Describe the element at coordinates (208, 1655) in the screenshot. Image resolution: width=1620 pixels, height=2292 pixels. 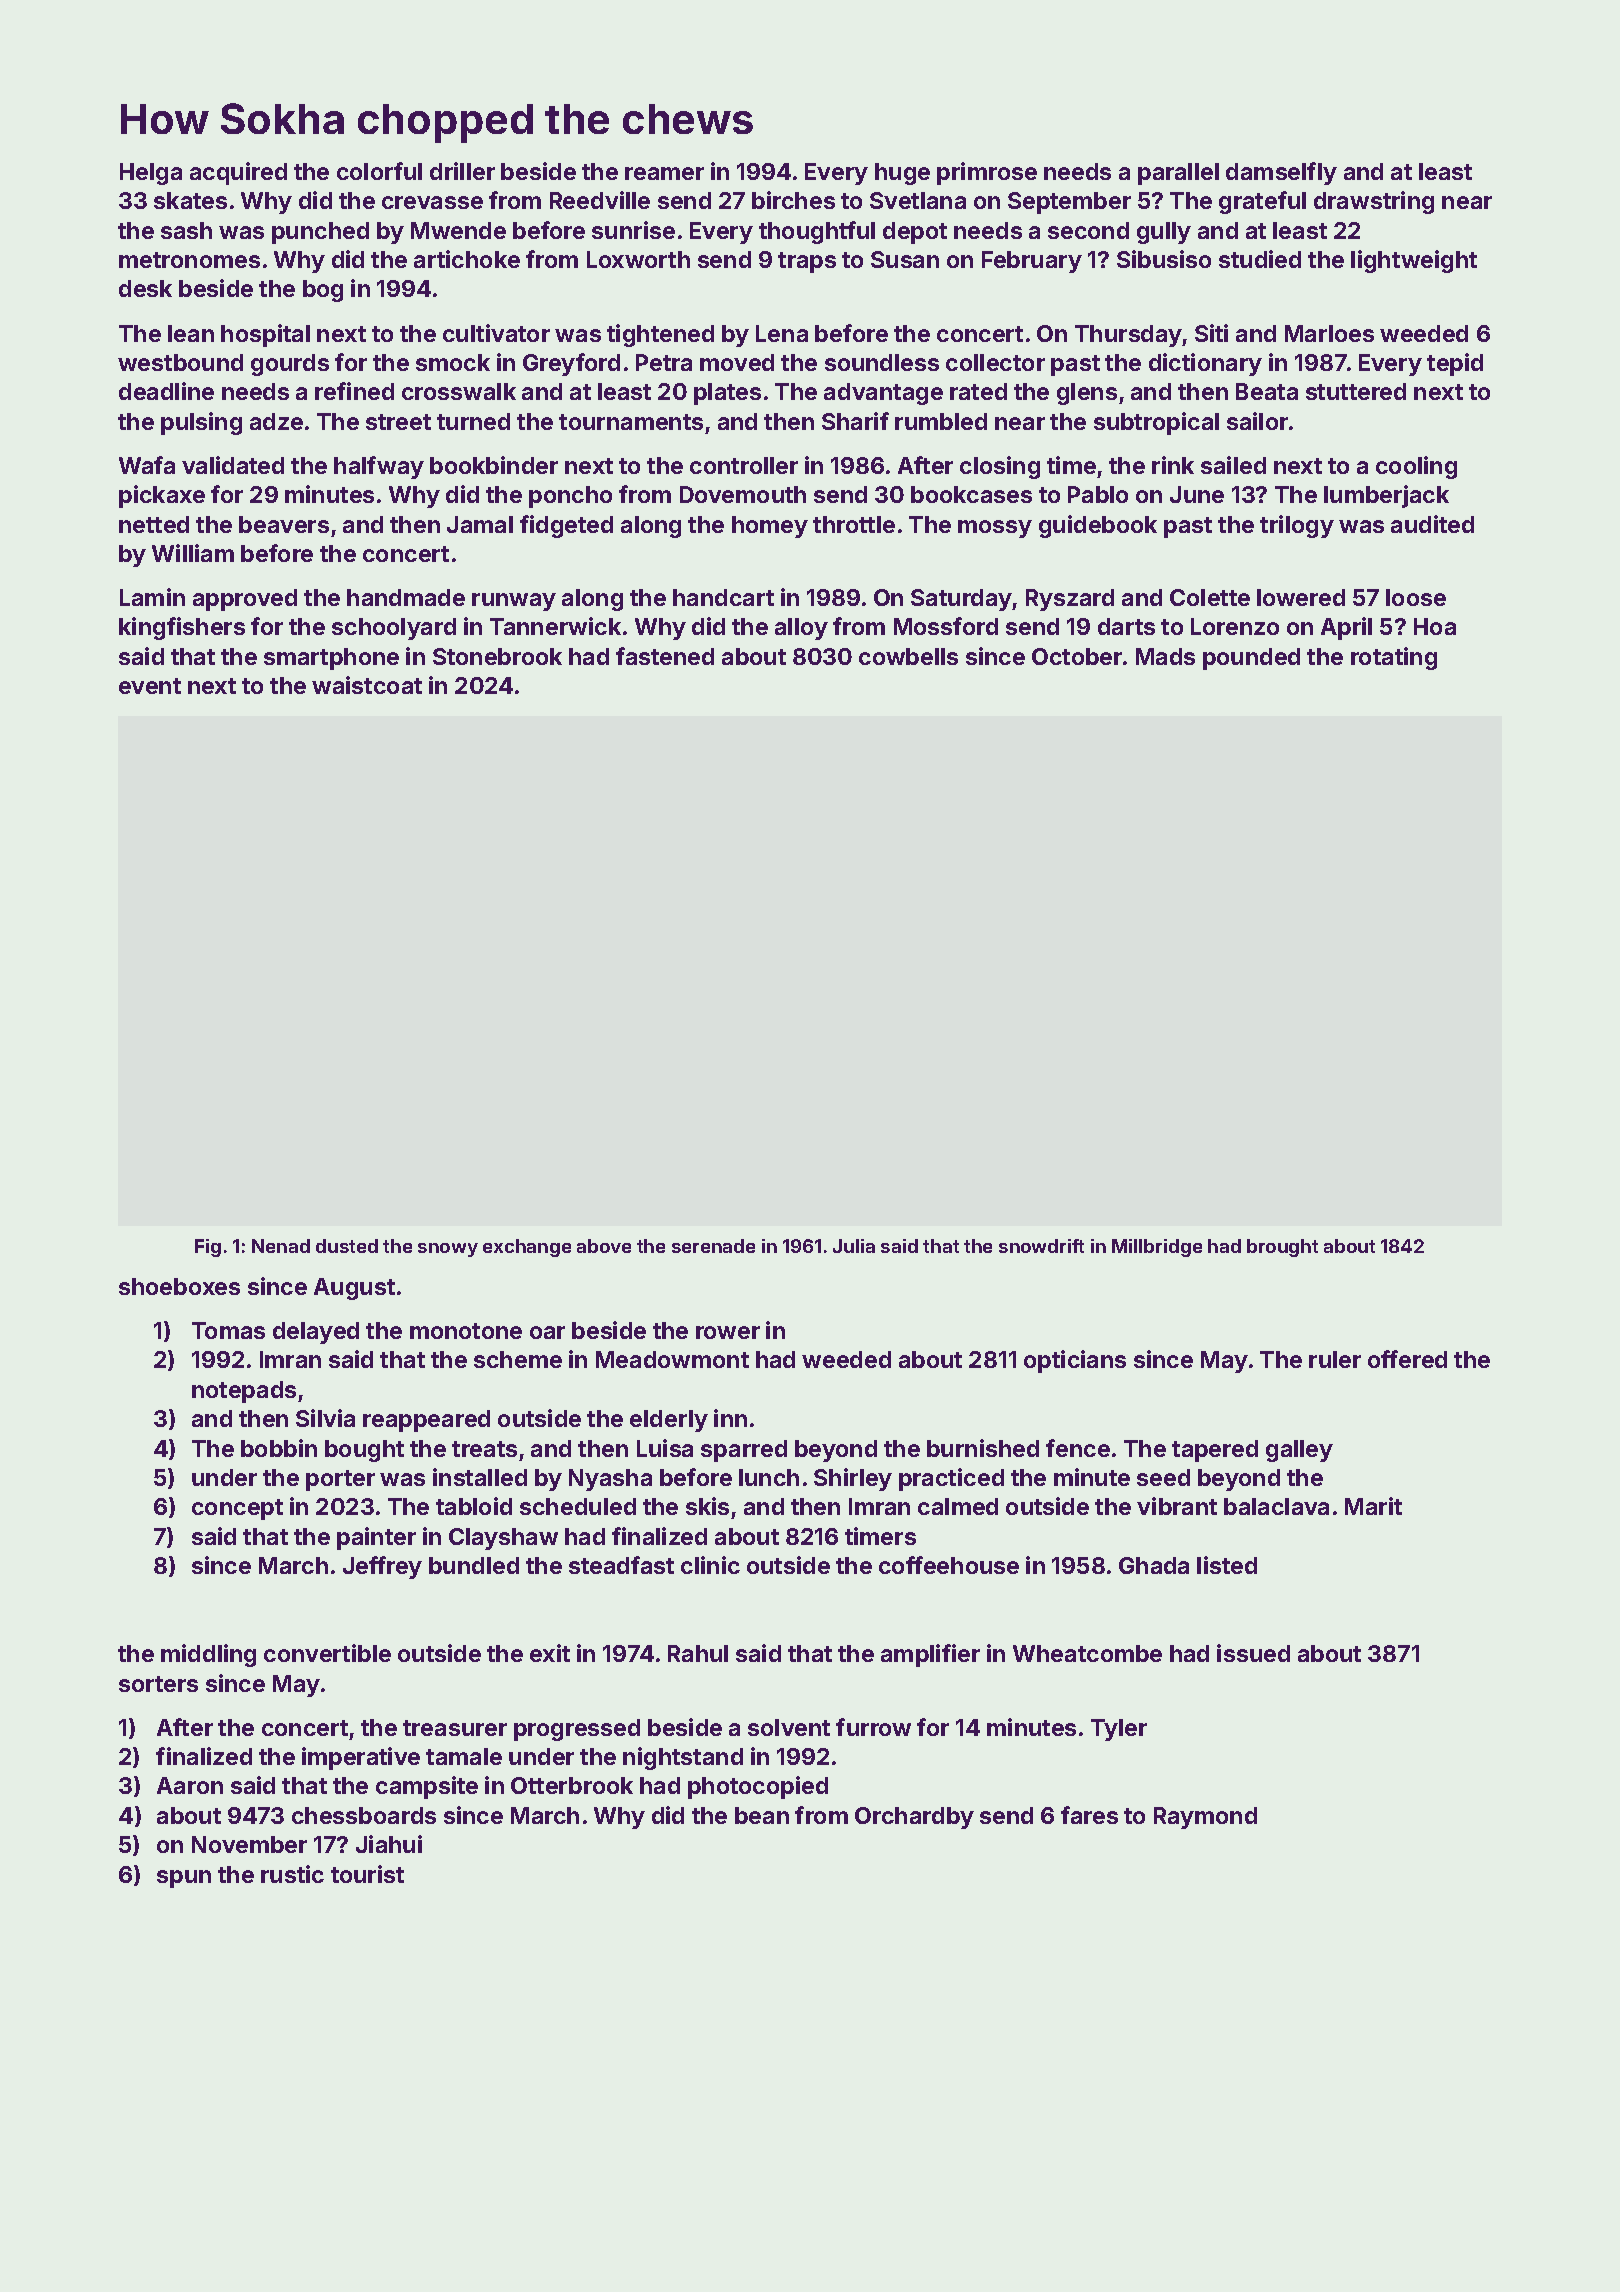
I see `middling` at that location.
